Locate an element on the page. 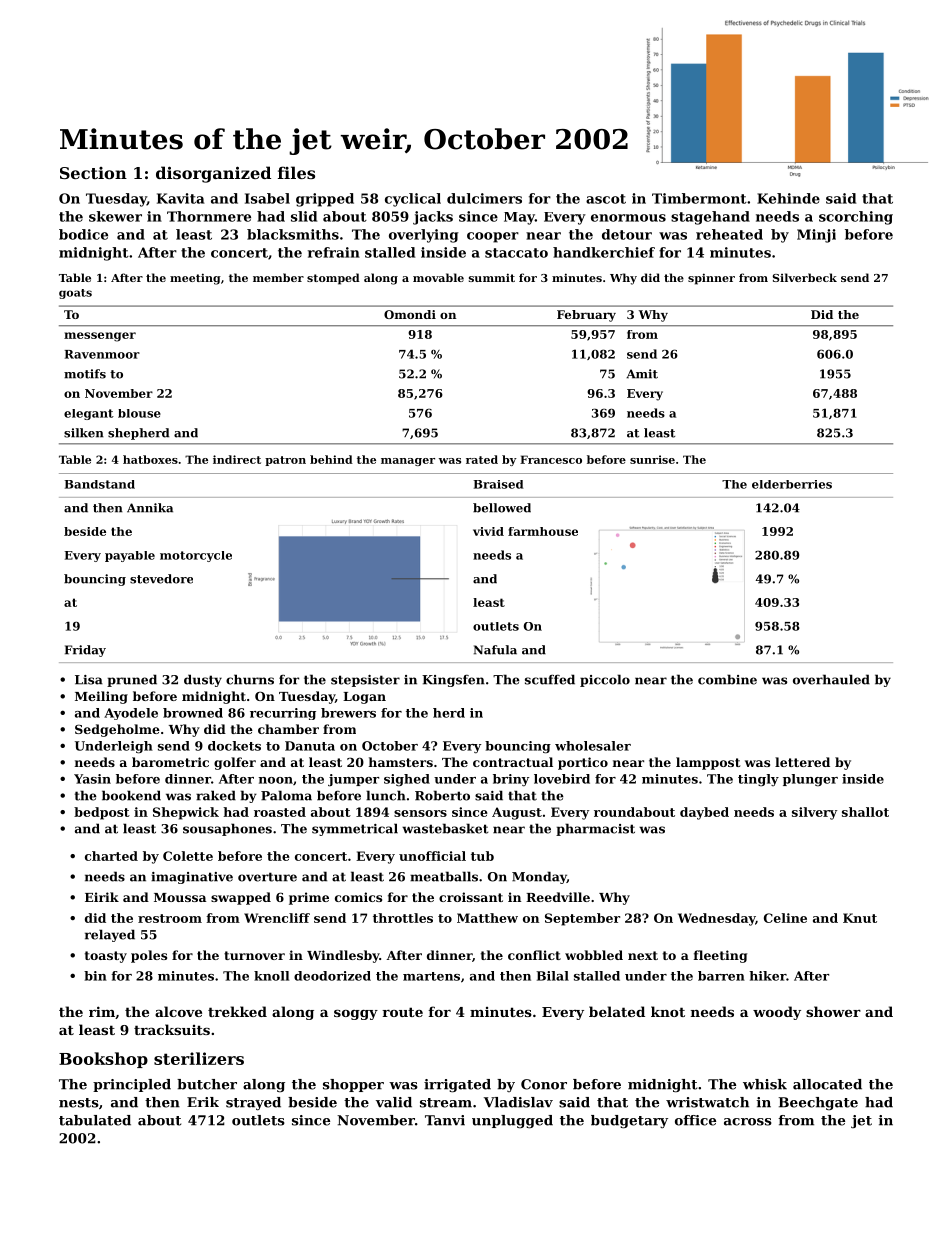 The height and width of the page is (1233, 952). Minji is located at coordinates (816, 236).
